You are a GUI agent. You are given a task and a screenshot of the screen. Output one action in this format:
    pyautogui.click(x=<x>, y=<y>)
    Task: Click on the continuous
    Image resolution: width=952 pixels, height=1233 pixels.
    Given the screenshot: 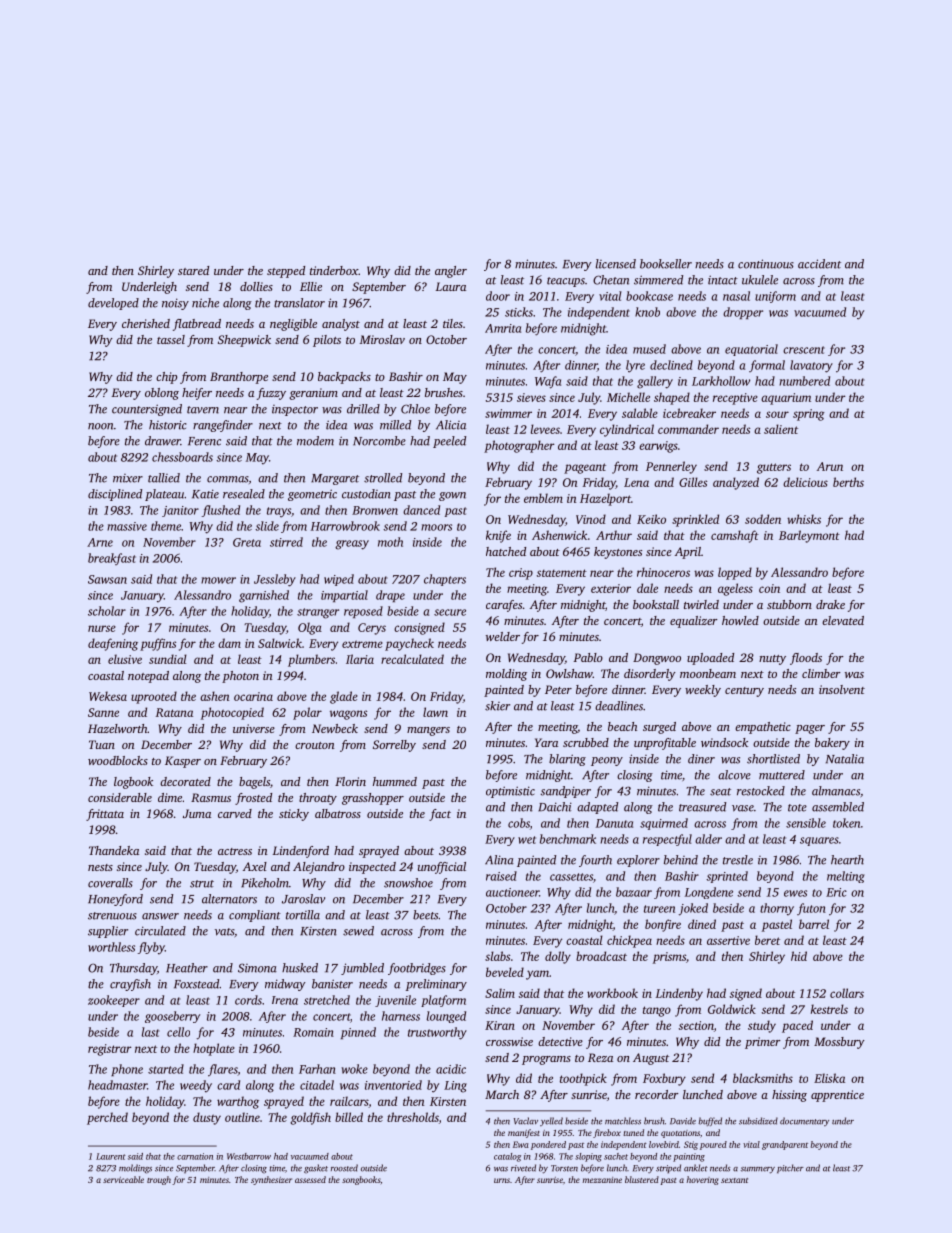 What is the action you would take?
    pyautogui.click(x=766, y=264)
